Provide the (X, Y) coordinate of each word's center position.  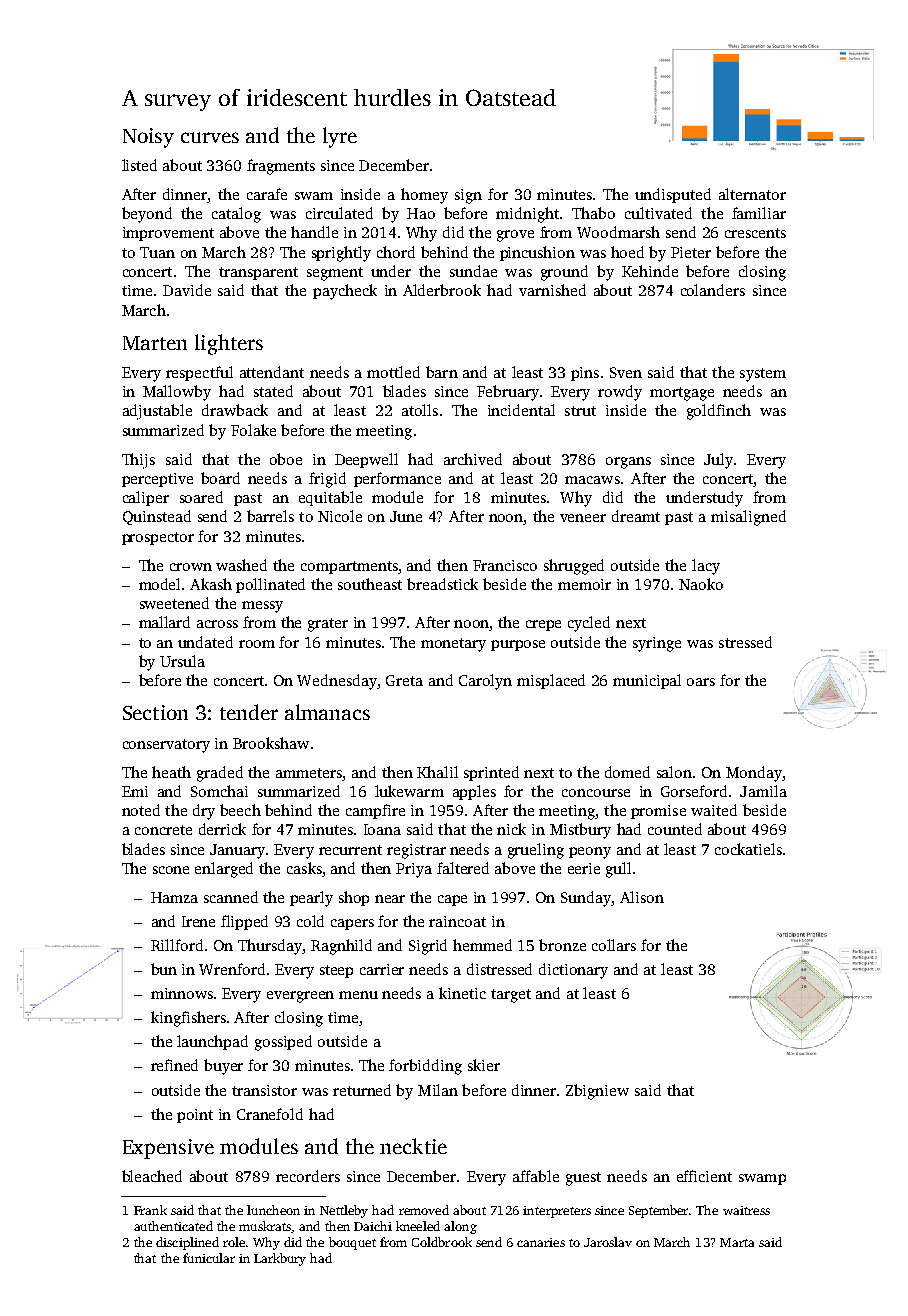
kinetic (462, 993)
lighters (229, 344)
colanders (713, 290)
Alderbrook (442, 290)
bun (164, 969)
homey (424, 196)
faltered (463, 868)
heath (171, 772)
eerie (584, 868)
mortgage (682, 394)
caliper (146, 498)
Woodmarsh (618, 232)
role (234, 1242)
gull (618, 870)
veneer (583, 518)
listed (139, 165)
